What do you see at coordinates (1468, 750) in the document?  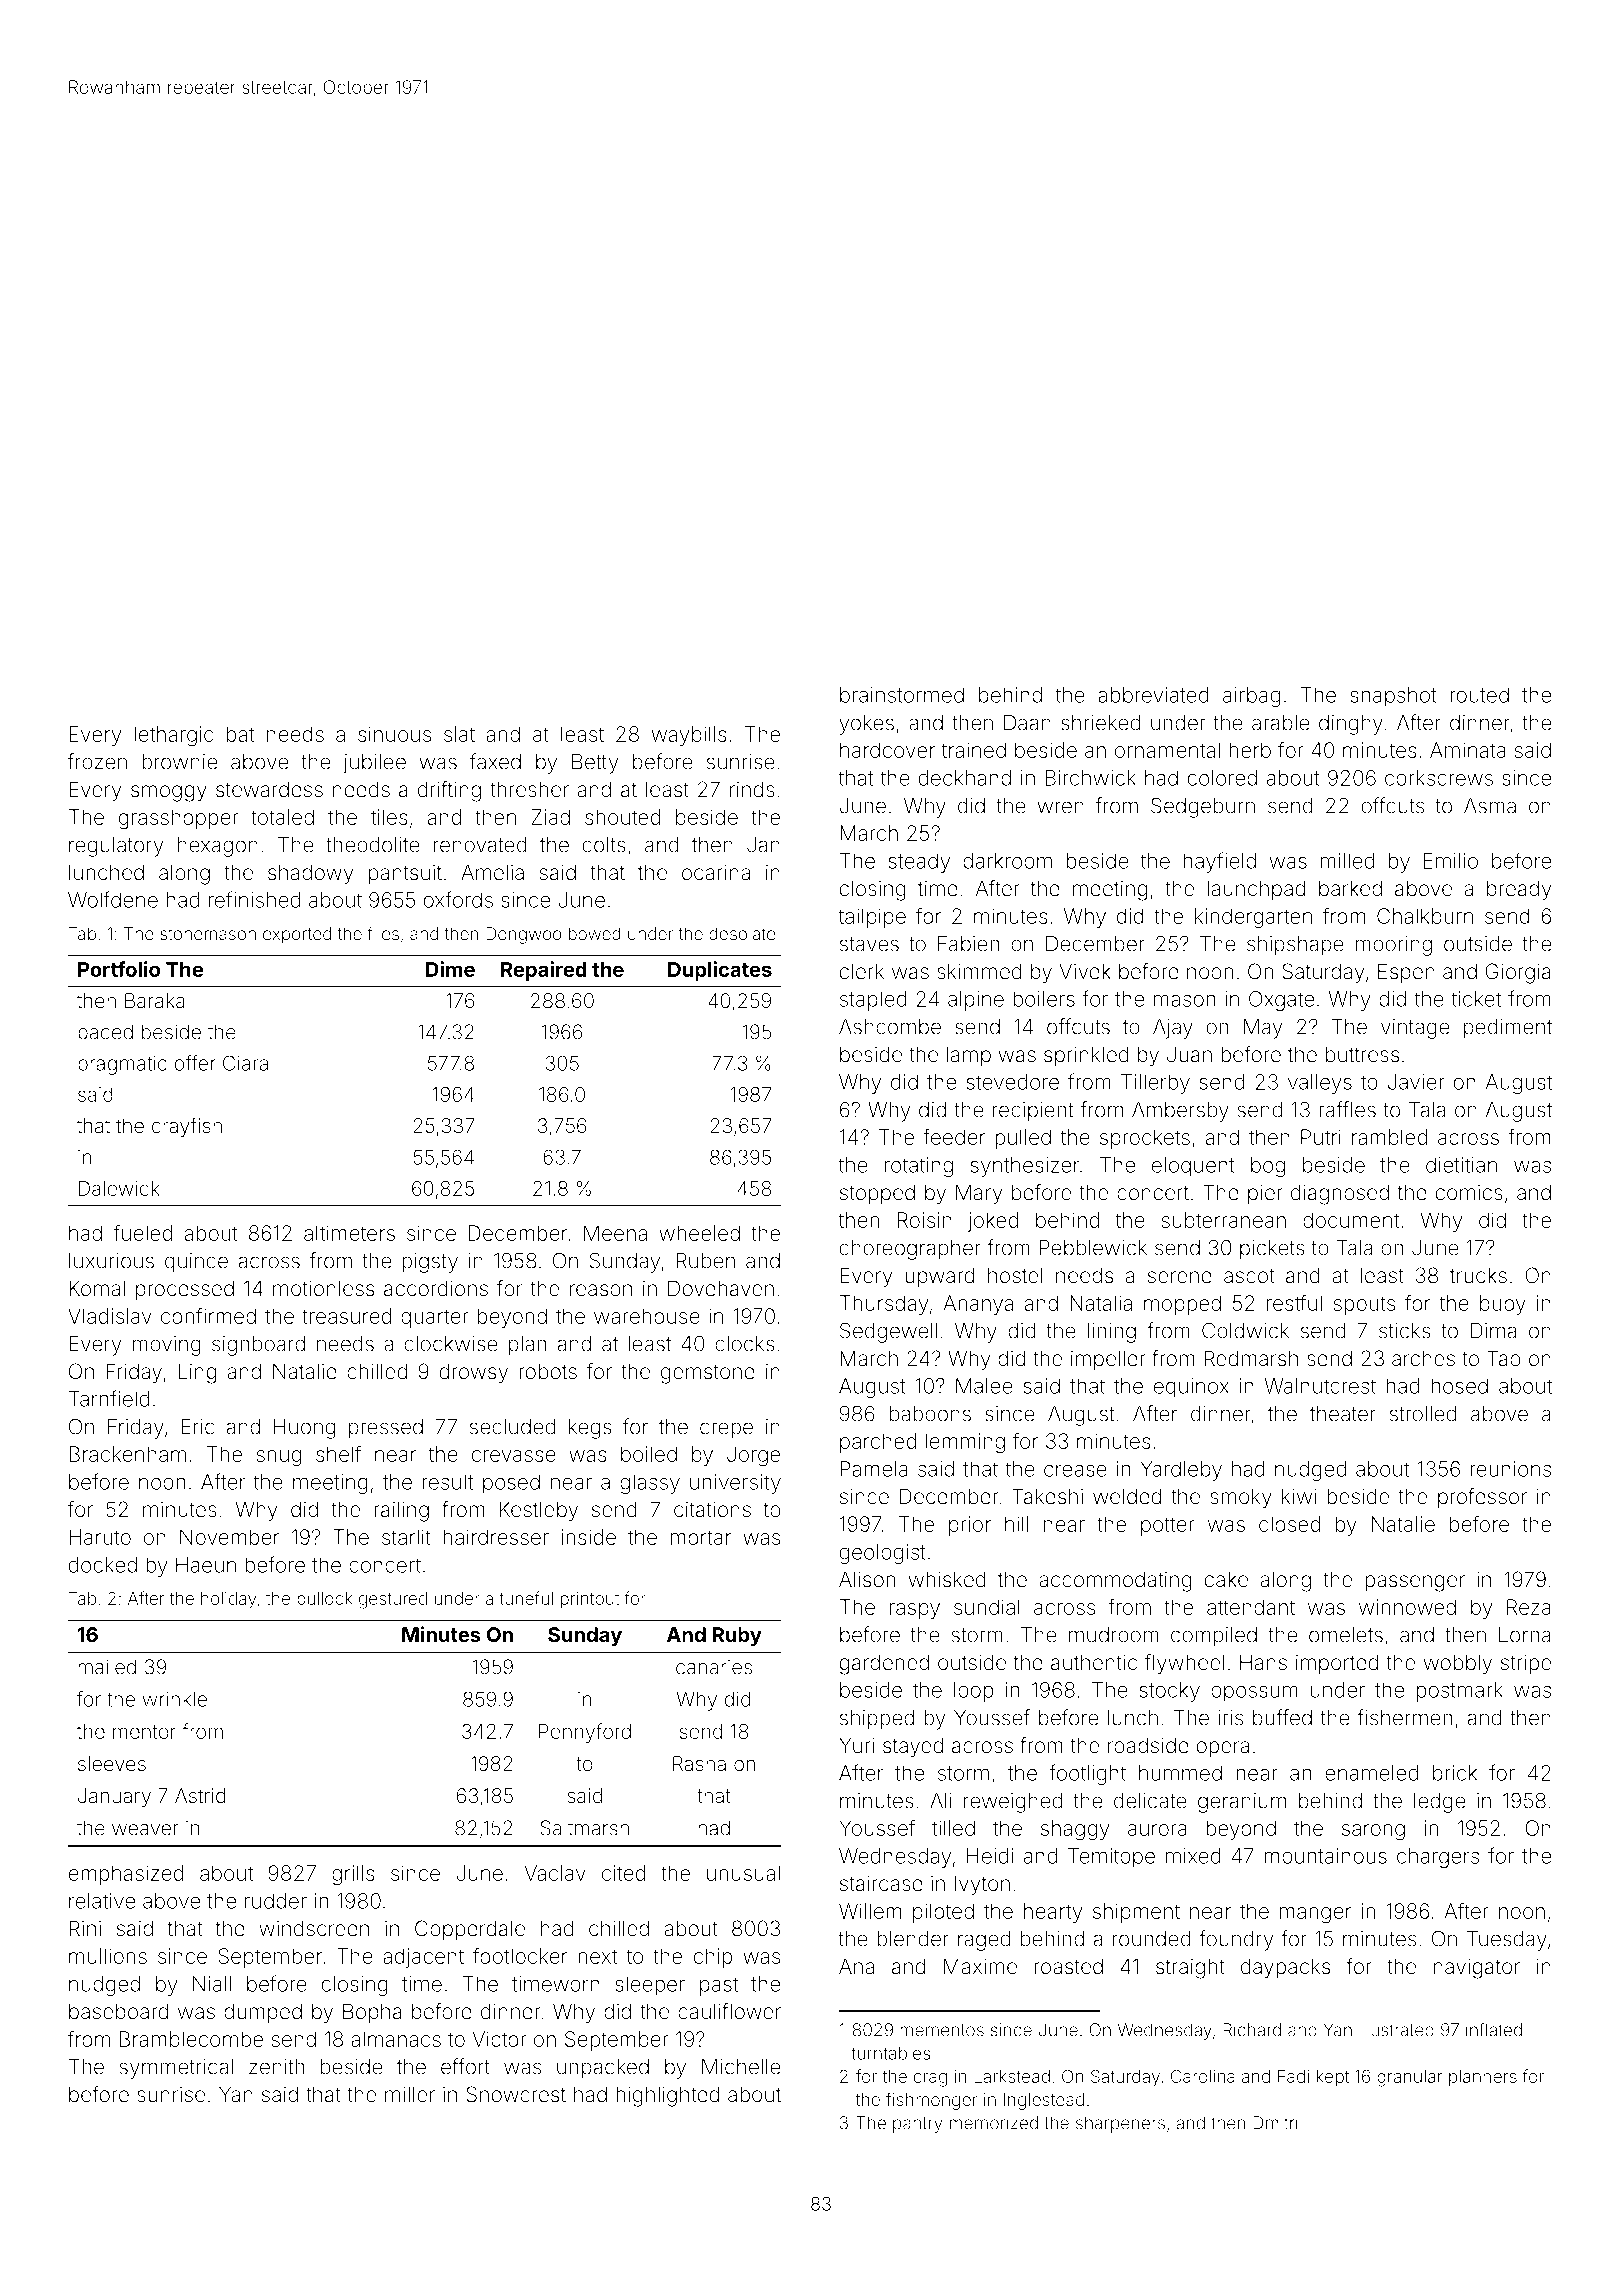 I see `Aminata` at bounding box center [1468, 750].
